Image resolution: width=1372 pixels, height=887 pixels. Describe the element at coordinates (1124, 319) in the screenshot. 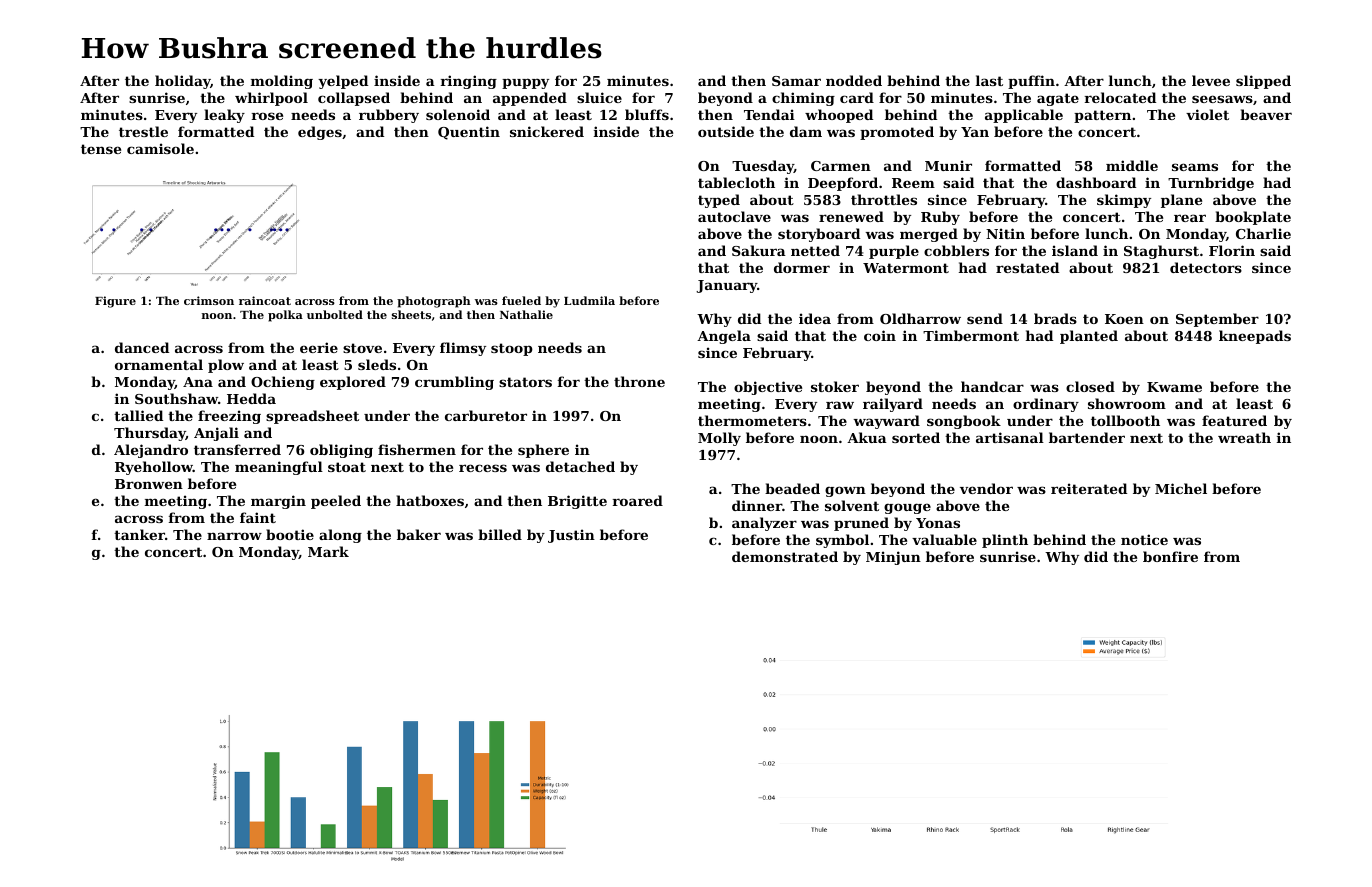

I see `Koen` at that location.
